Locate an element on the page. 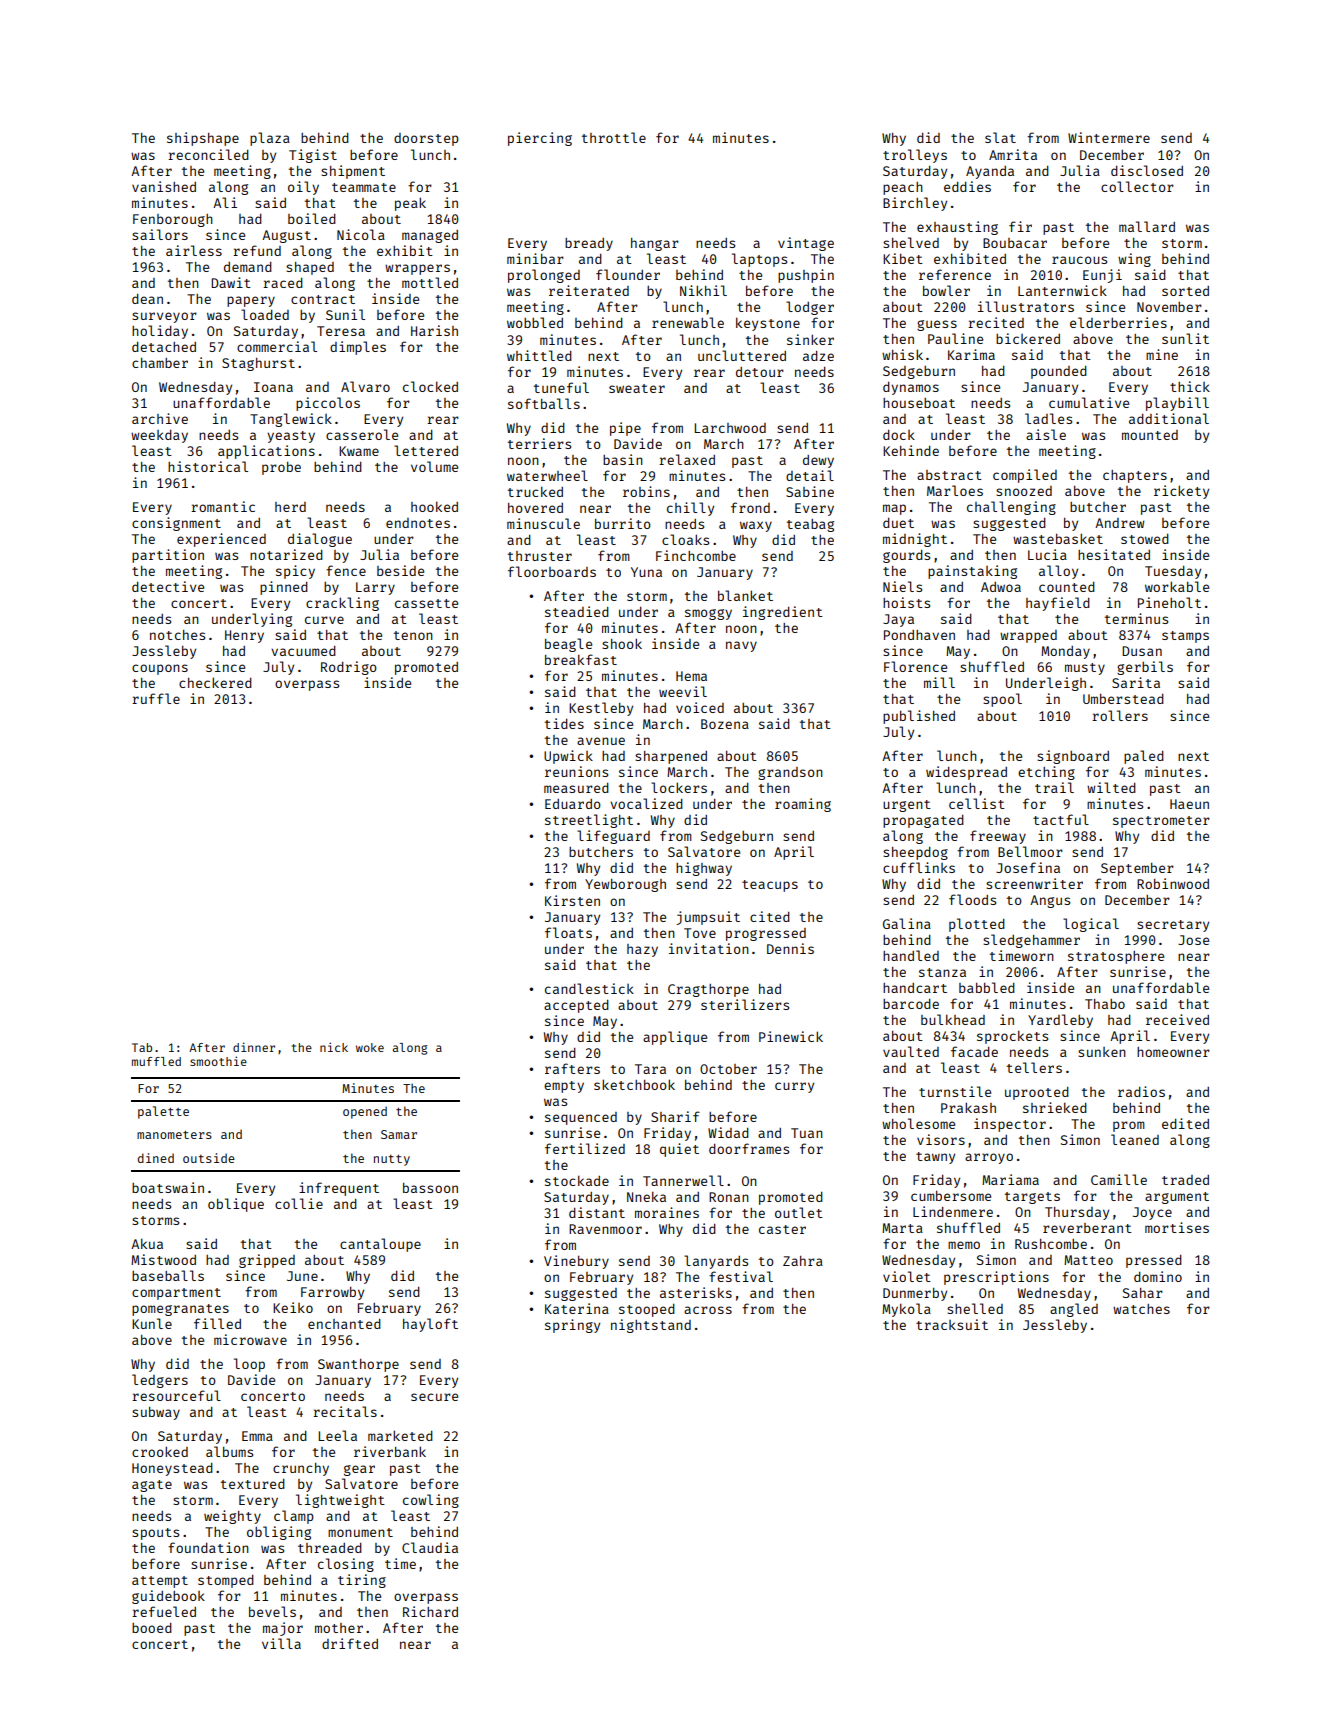 The height and width of the document is (1736, 1342). Kirsten is located at coordinates (572, 900).
